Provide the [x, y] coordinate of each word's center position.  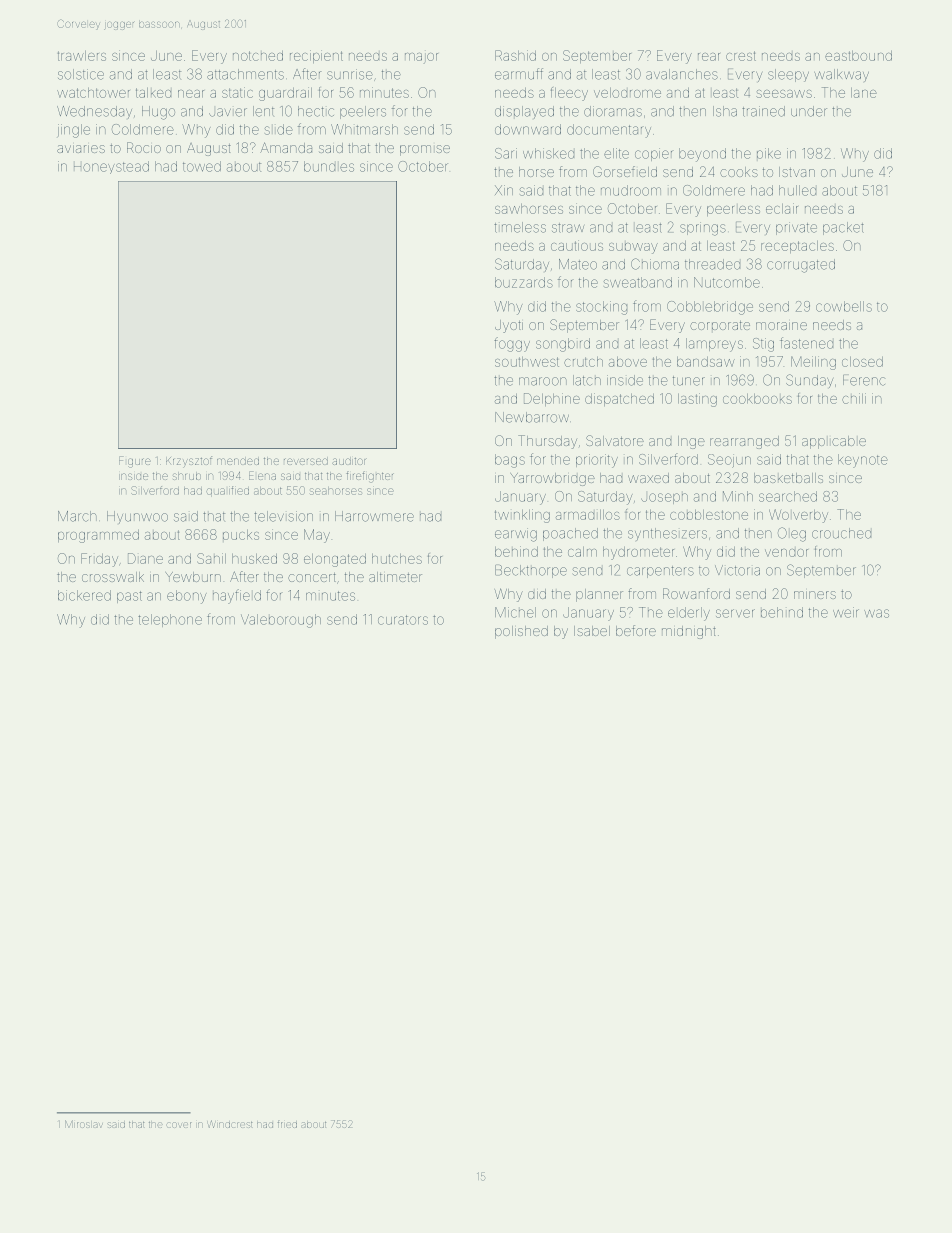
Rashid [515, 55]
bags [510, 461]
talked [153, 93]
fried [287, 1124]
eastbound [858, 56]
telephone [170, 620]
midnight [689, 632]
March [77, 516]
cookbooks [757, 399]
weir [846, 612]
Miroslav [84, 1124]
